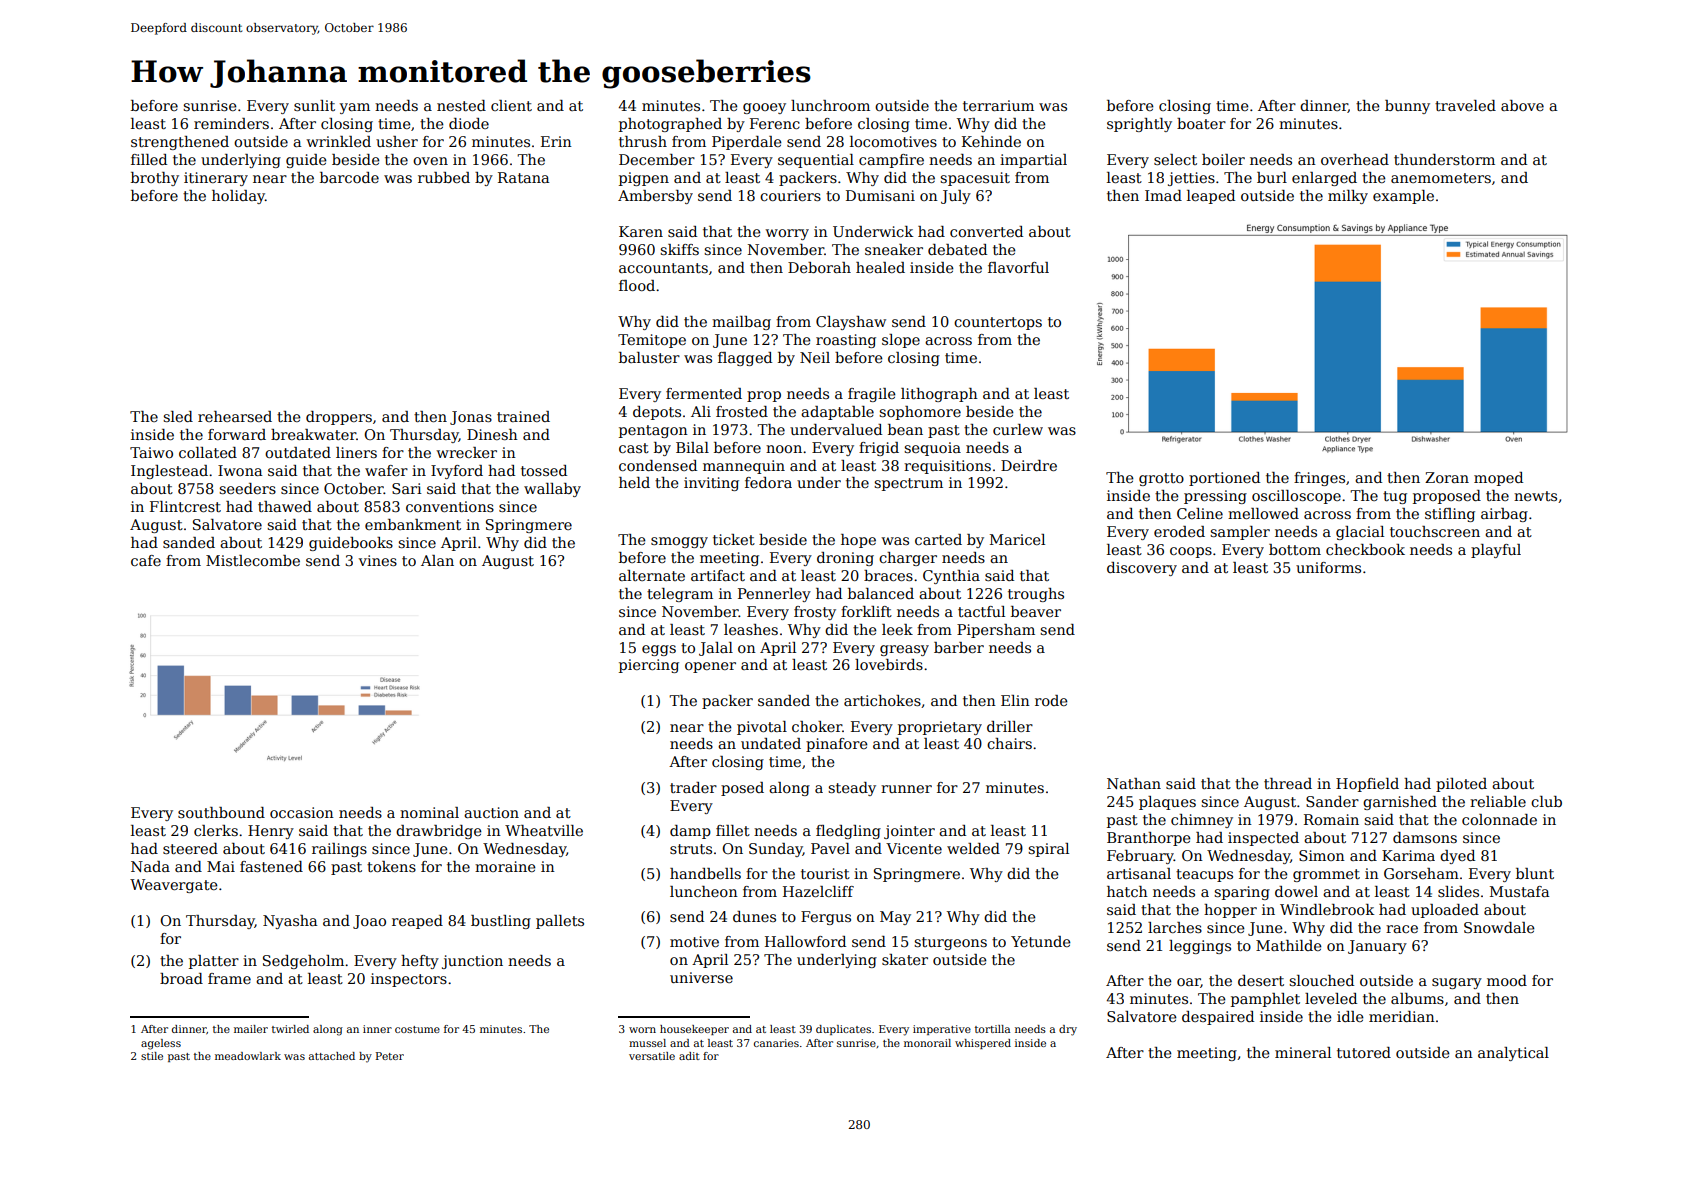  I want to click on terrarium, so click(998, 105).
